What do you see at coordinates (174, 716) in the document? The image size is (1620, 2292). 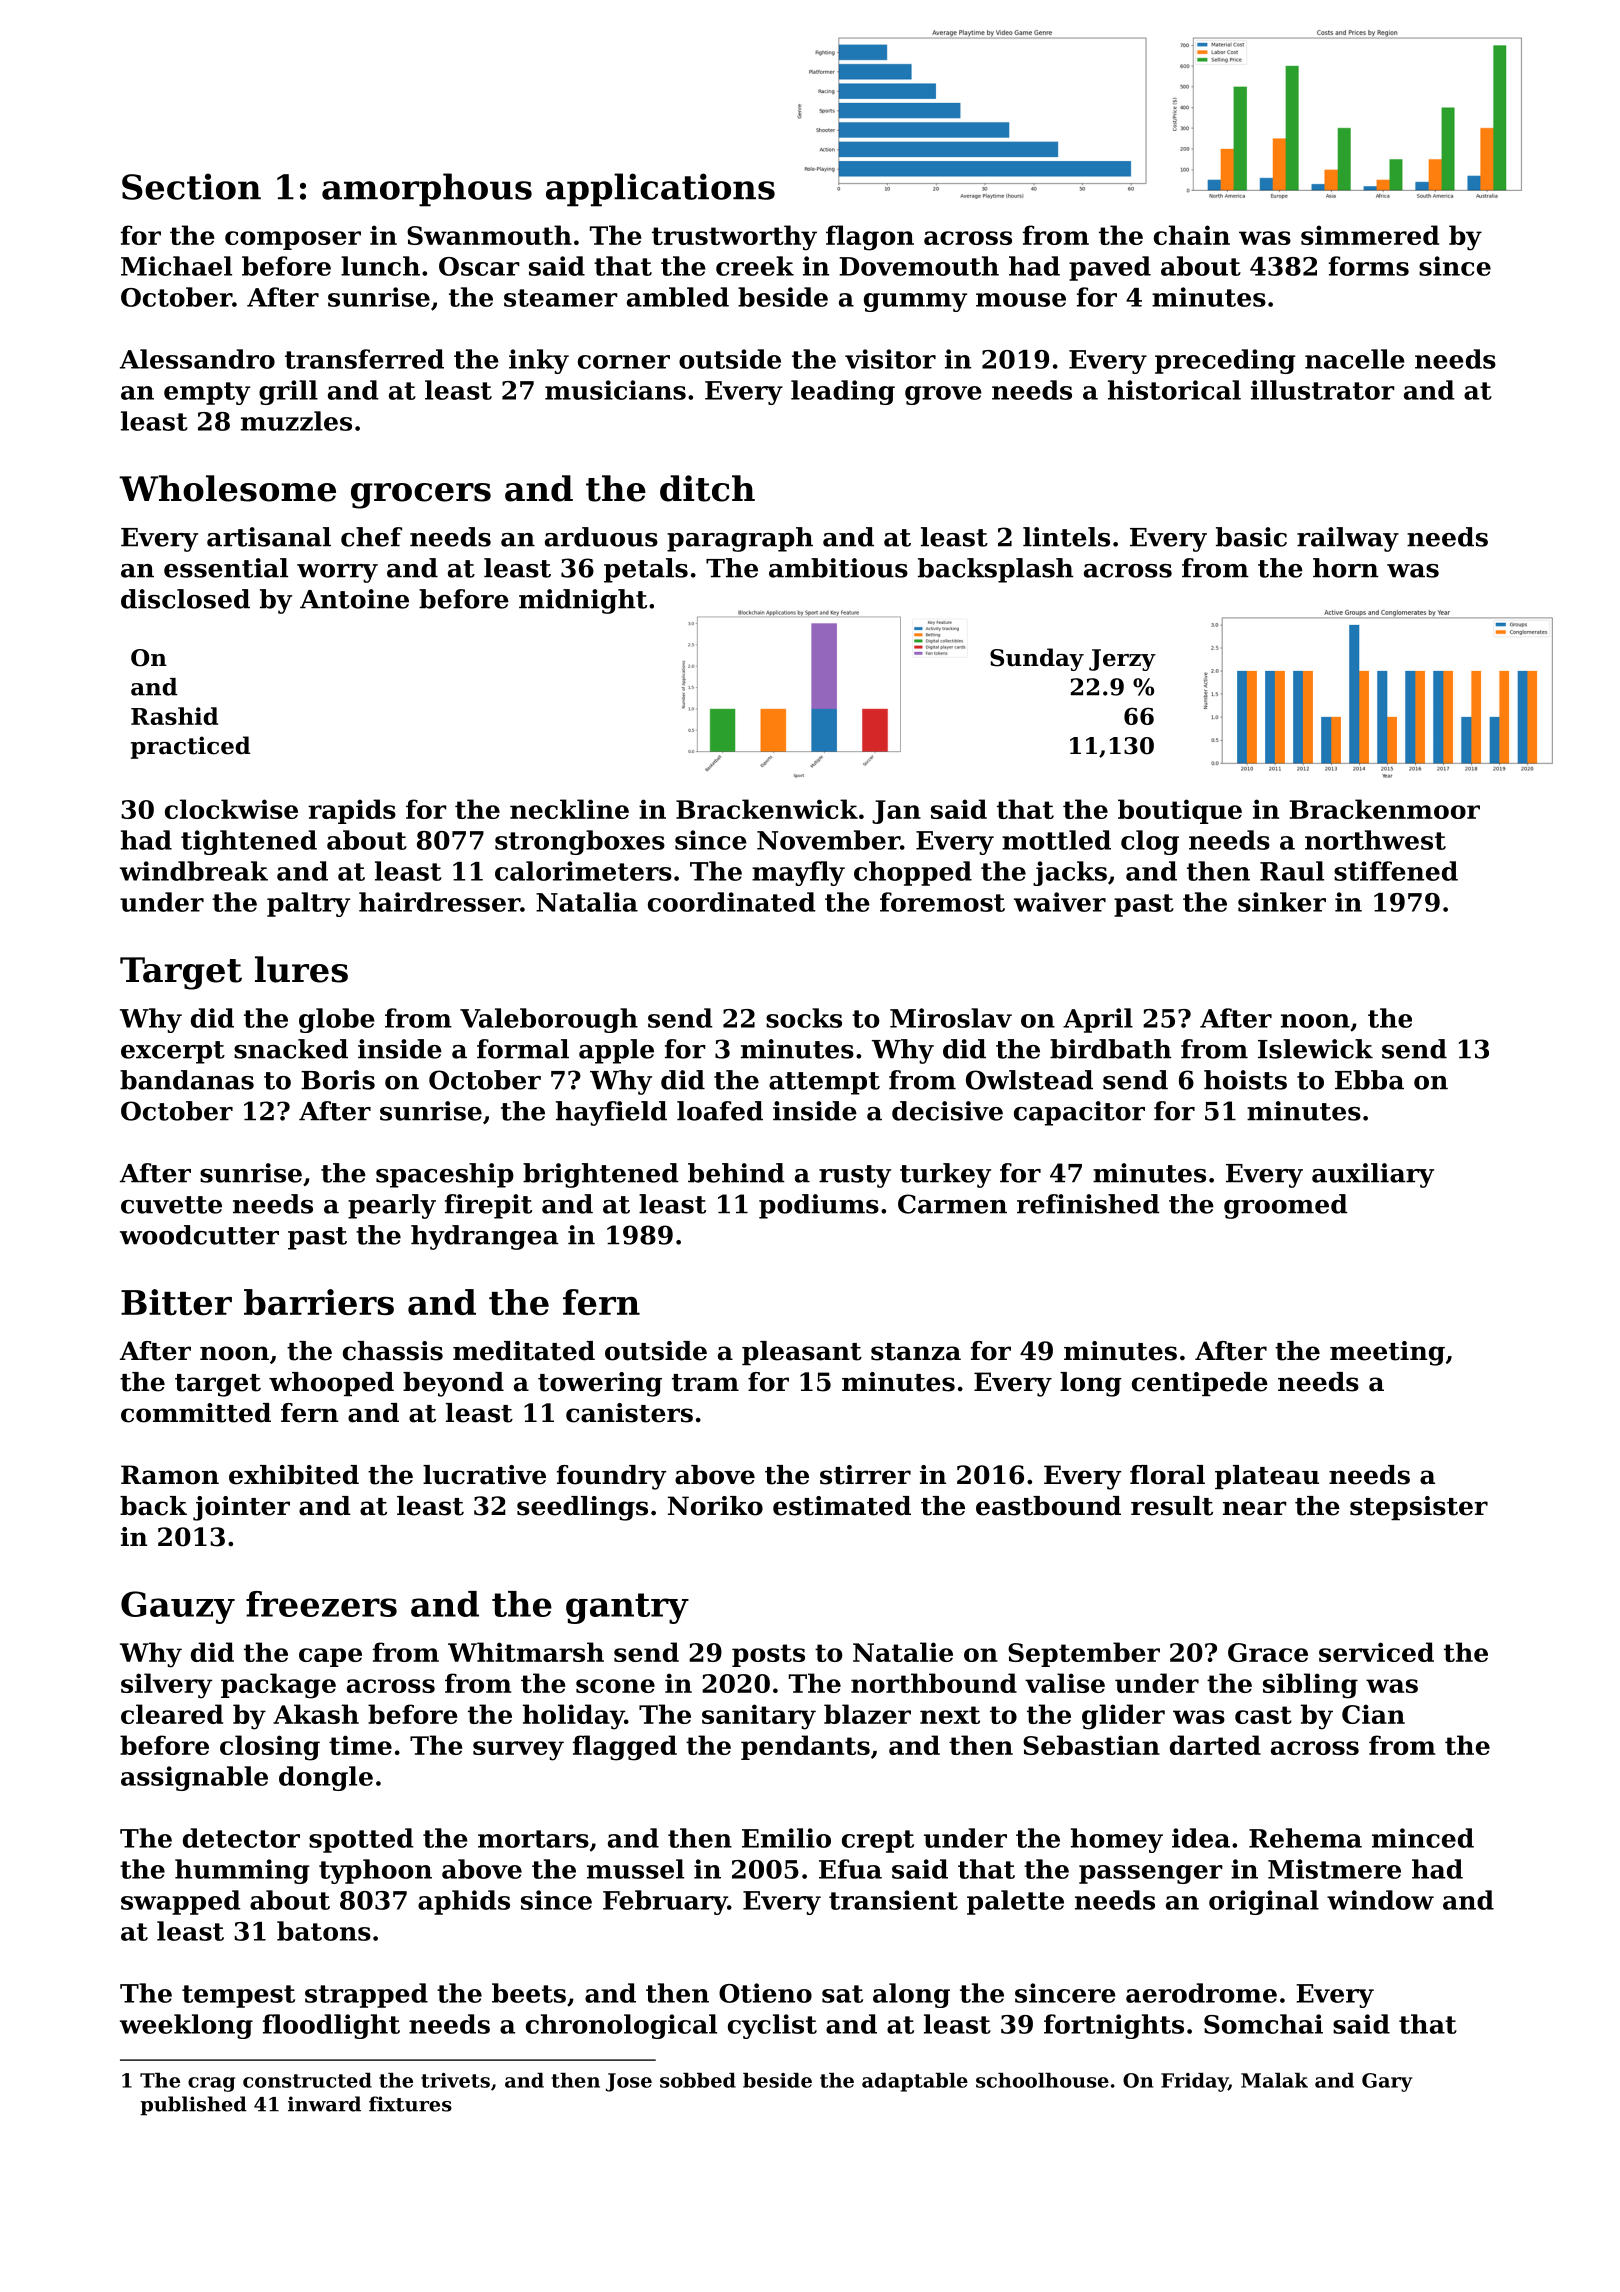 I see `Rashid` at bounding box center [174, 716].
